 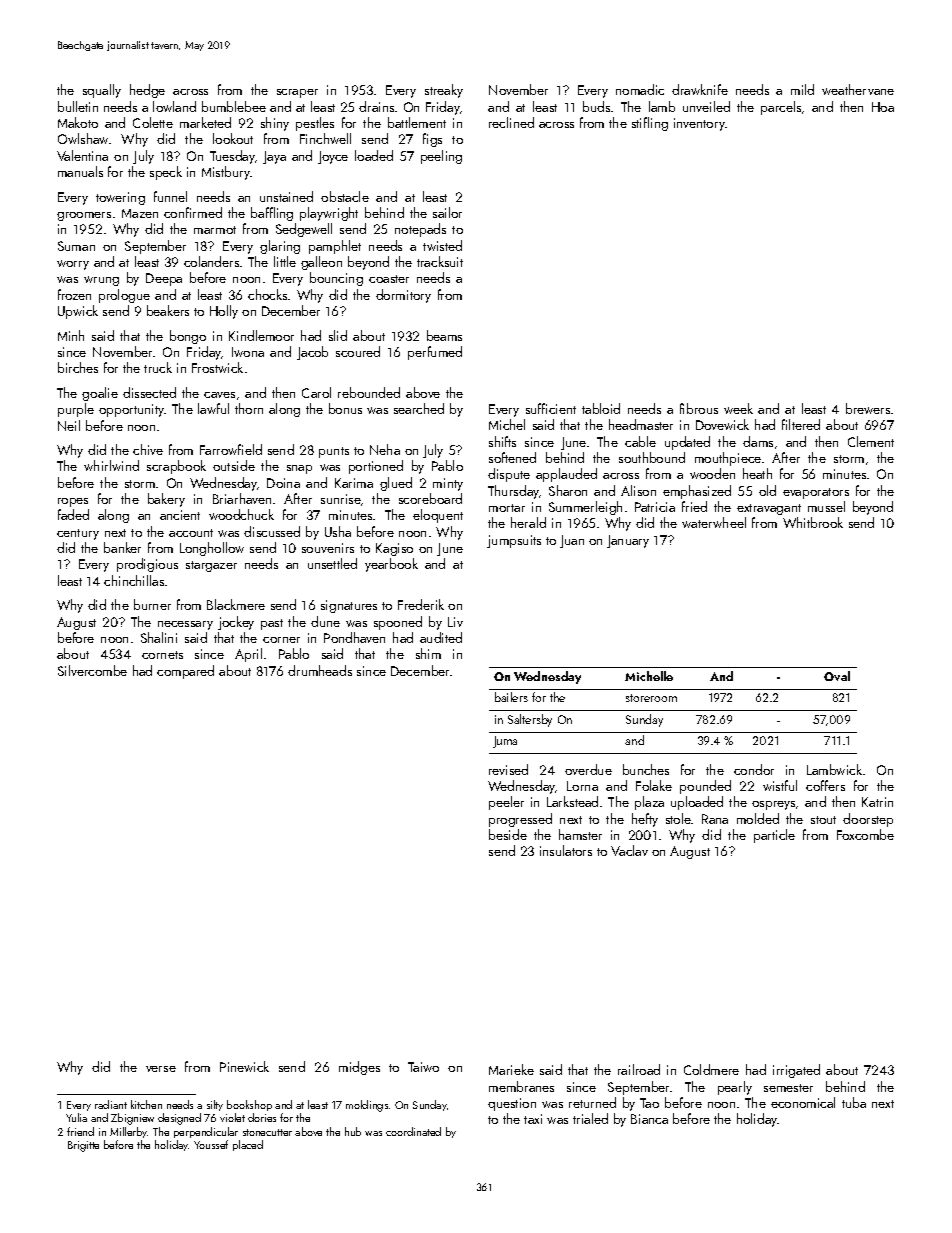 I want to click on hedge, so click(x=147, y=91).
